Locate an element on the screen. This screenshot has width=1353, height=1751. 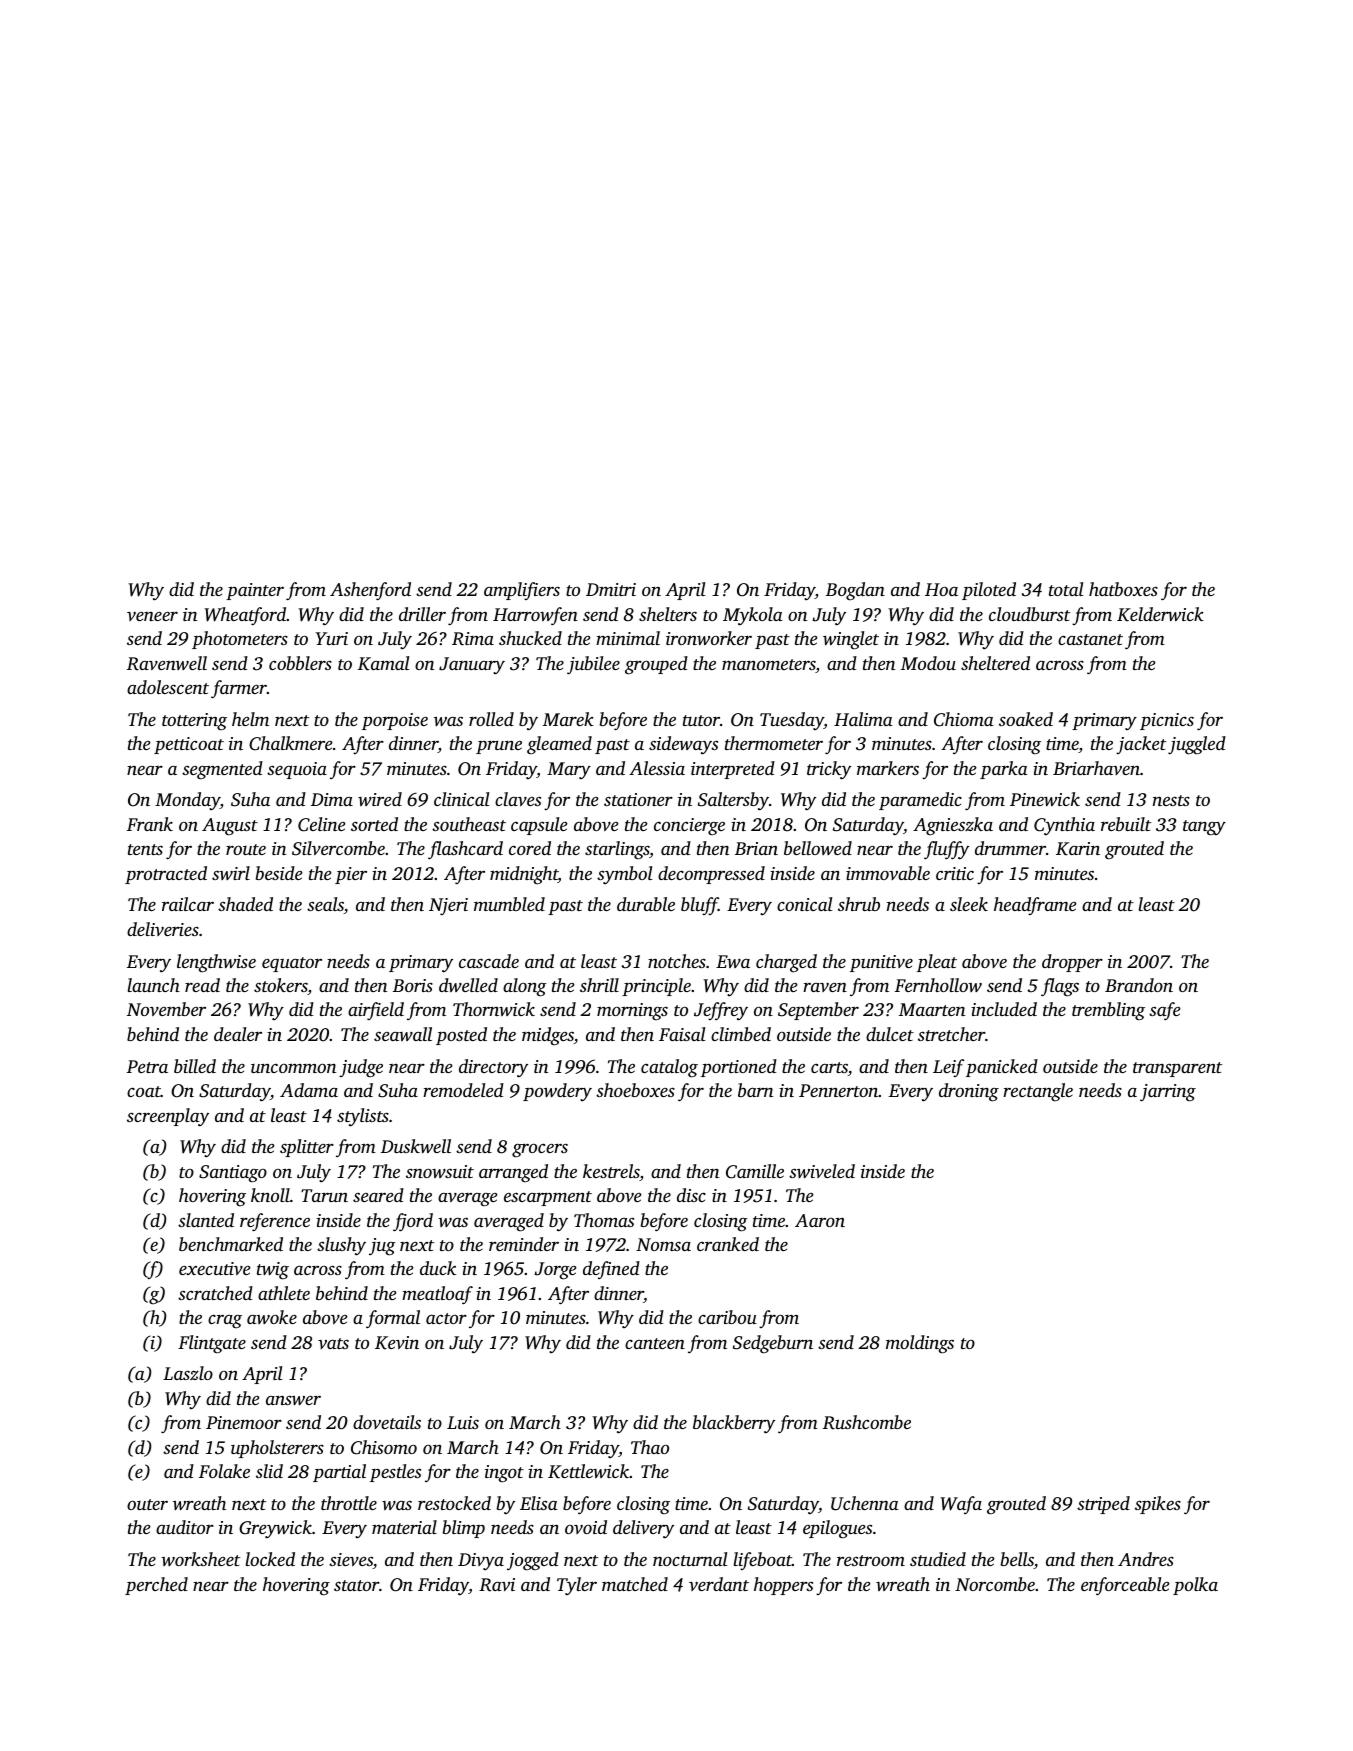
Norcombe is located at coordinates (995, 1584).
